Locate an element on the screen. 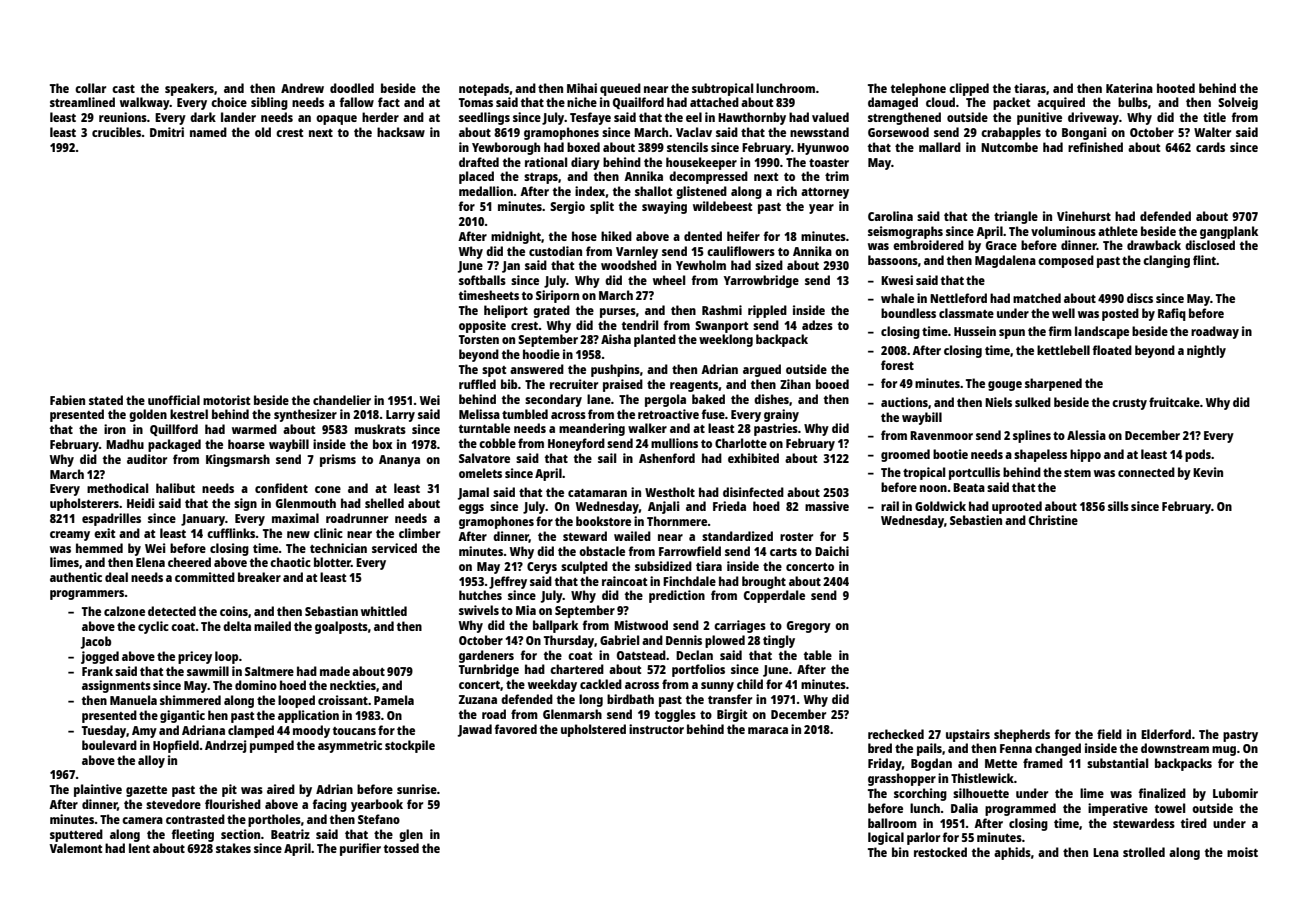  Sebastien is located at coordinates (976, 520).
